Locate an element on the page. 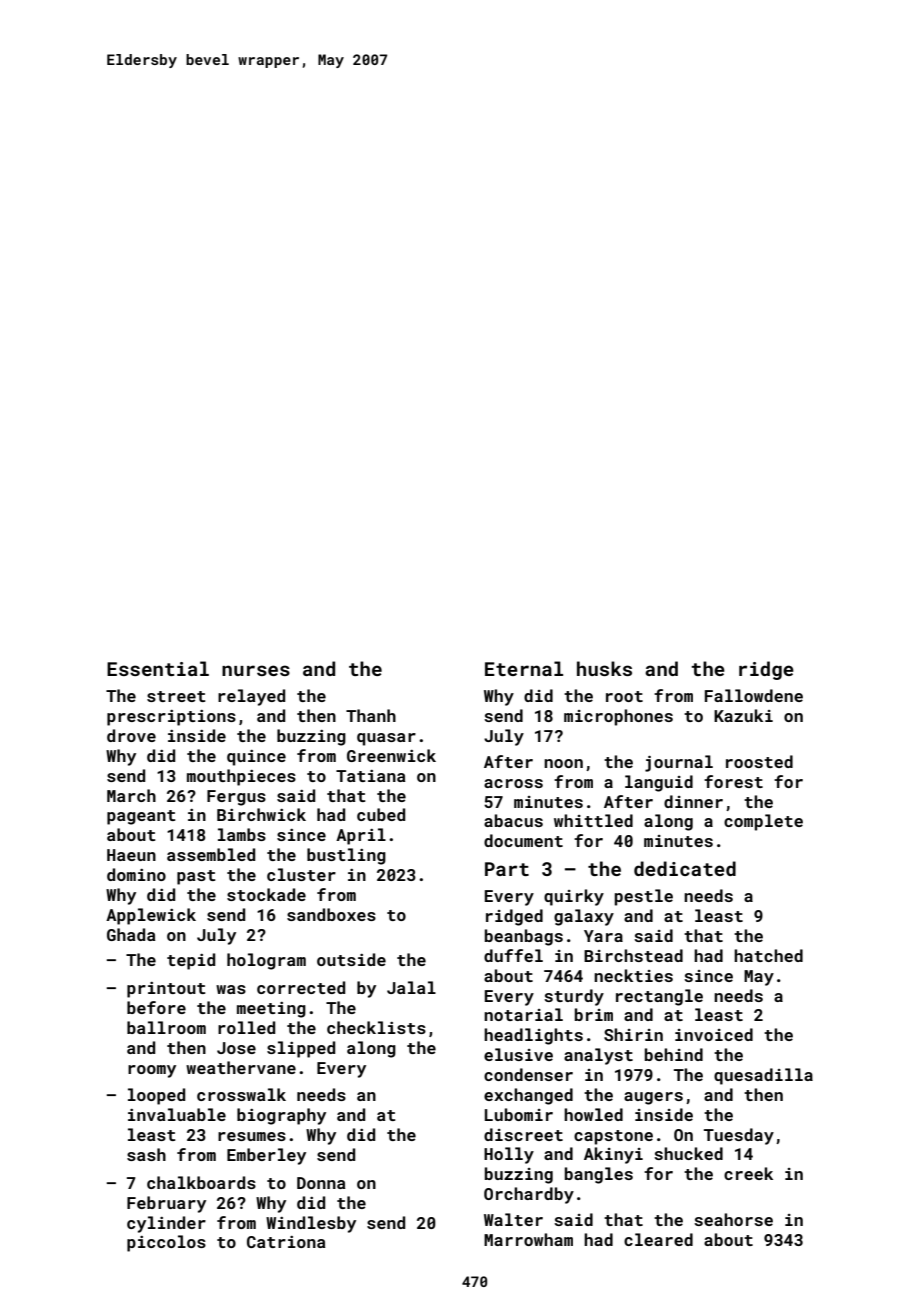 This document has width=924, height=1314. hatched is located at coordinates (768, 955).
